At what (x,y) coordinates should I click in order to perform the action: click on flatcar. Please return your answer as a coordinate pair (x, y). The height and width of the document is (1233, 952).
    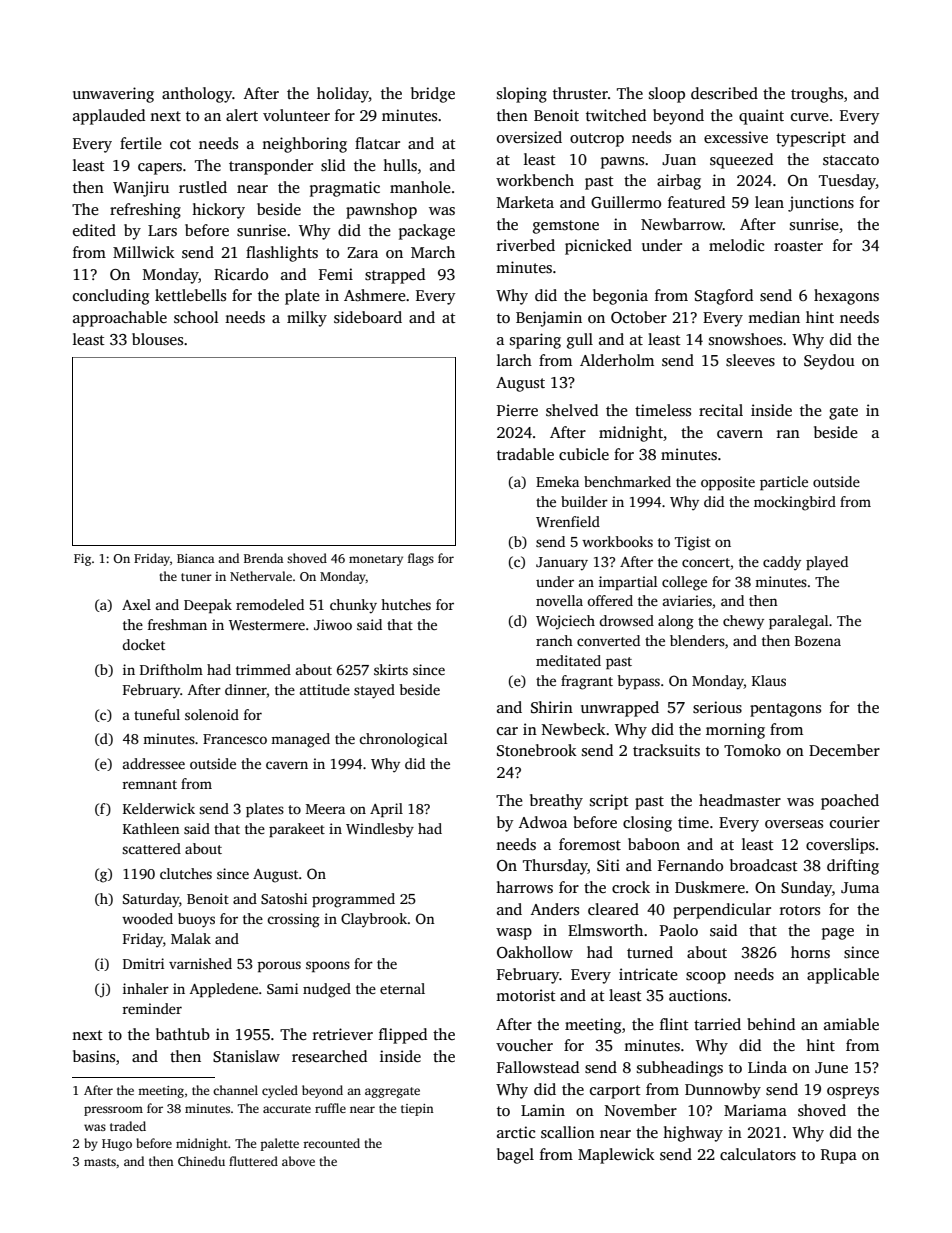
    Looking at the image, I should click on (377, 143).
